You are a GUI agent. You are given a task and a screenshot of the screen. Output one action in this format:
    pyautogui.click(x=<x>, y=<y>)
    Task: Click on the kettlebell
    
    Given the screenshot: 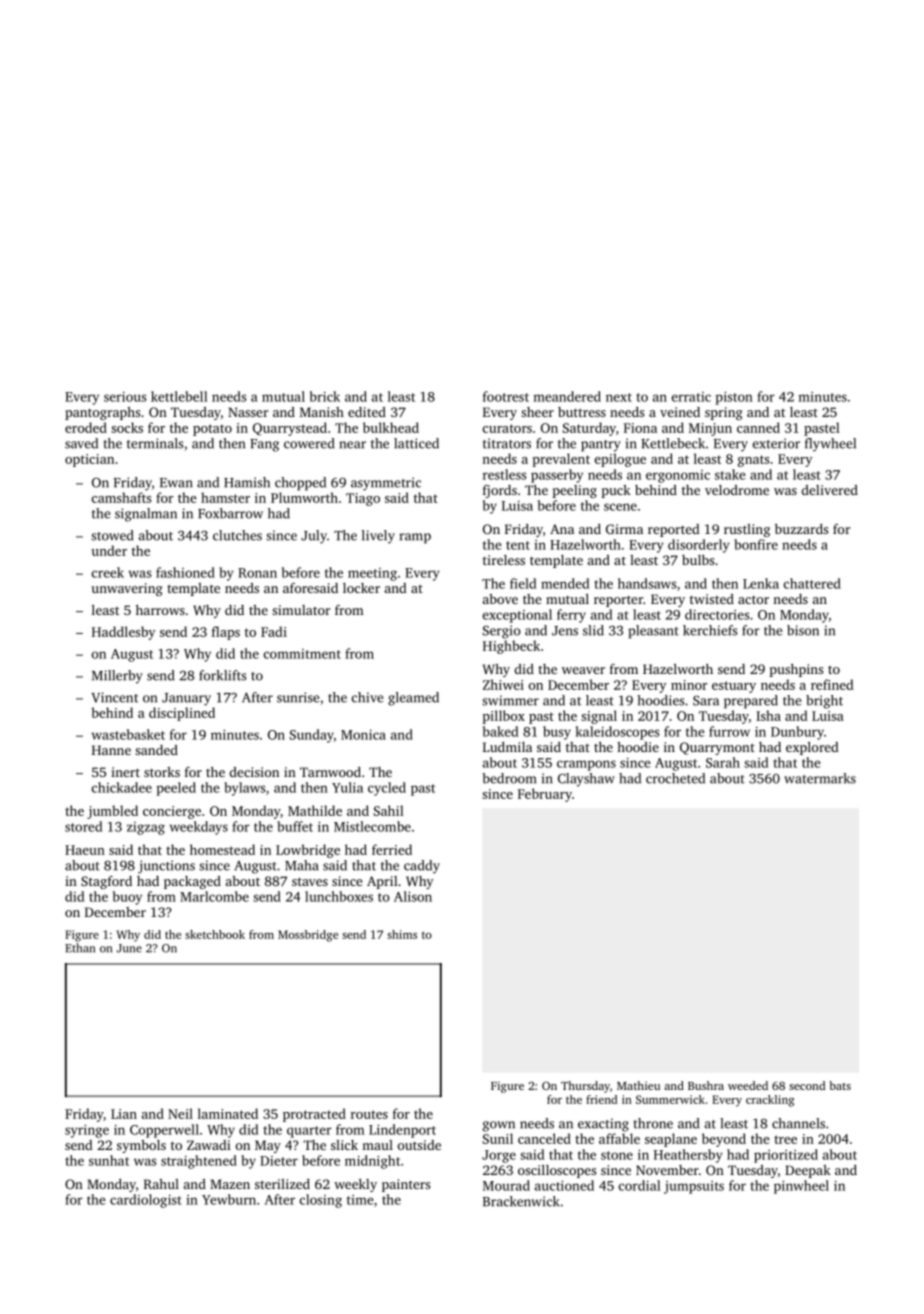 What is the action you would take?
    pyautogui.click(x=179, y=396)
